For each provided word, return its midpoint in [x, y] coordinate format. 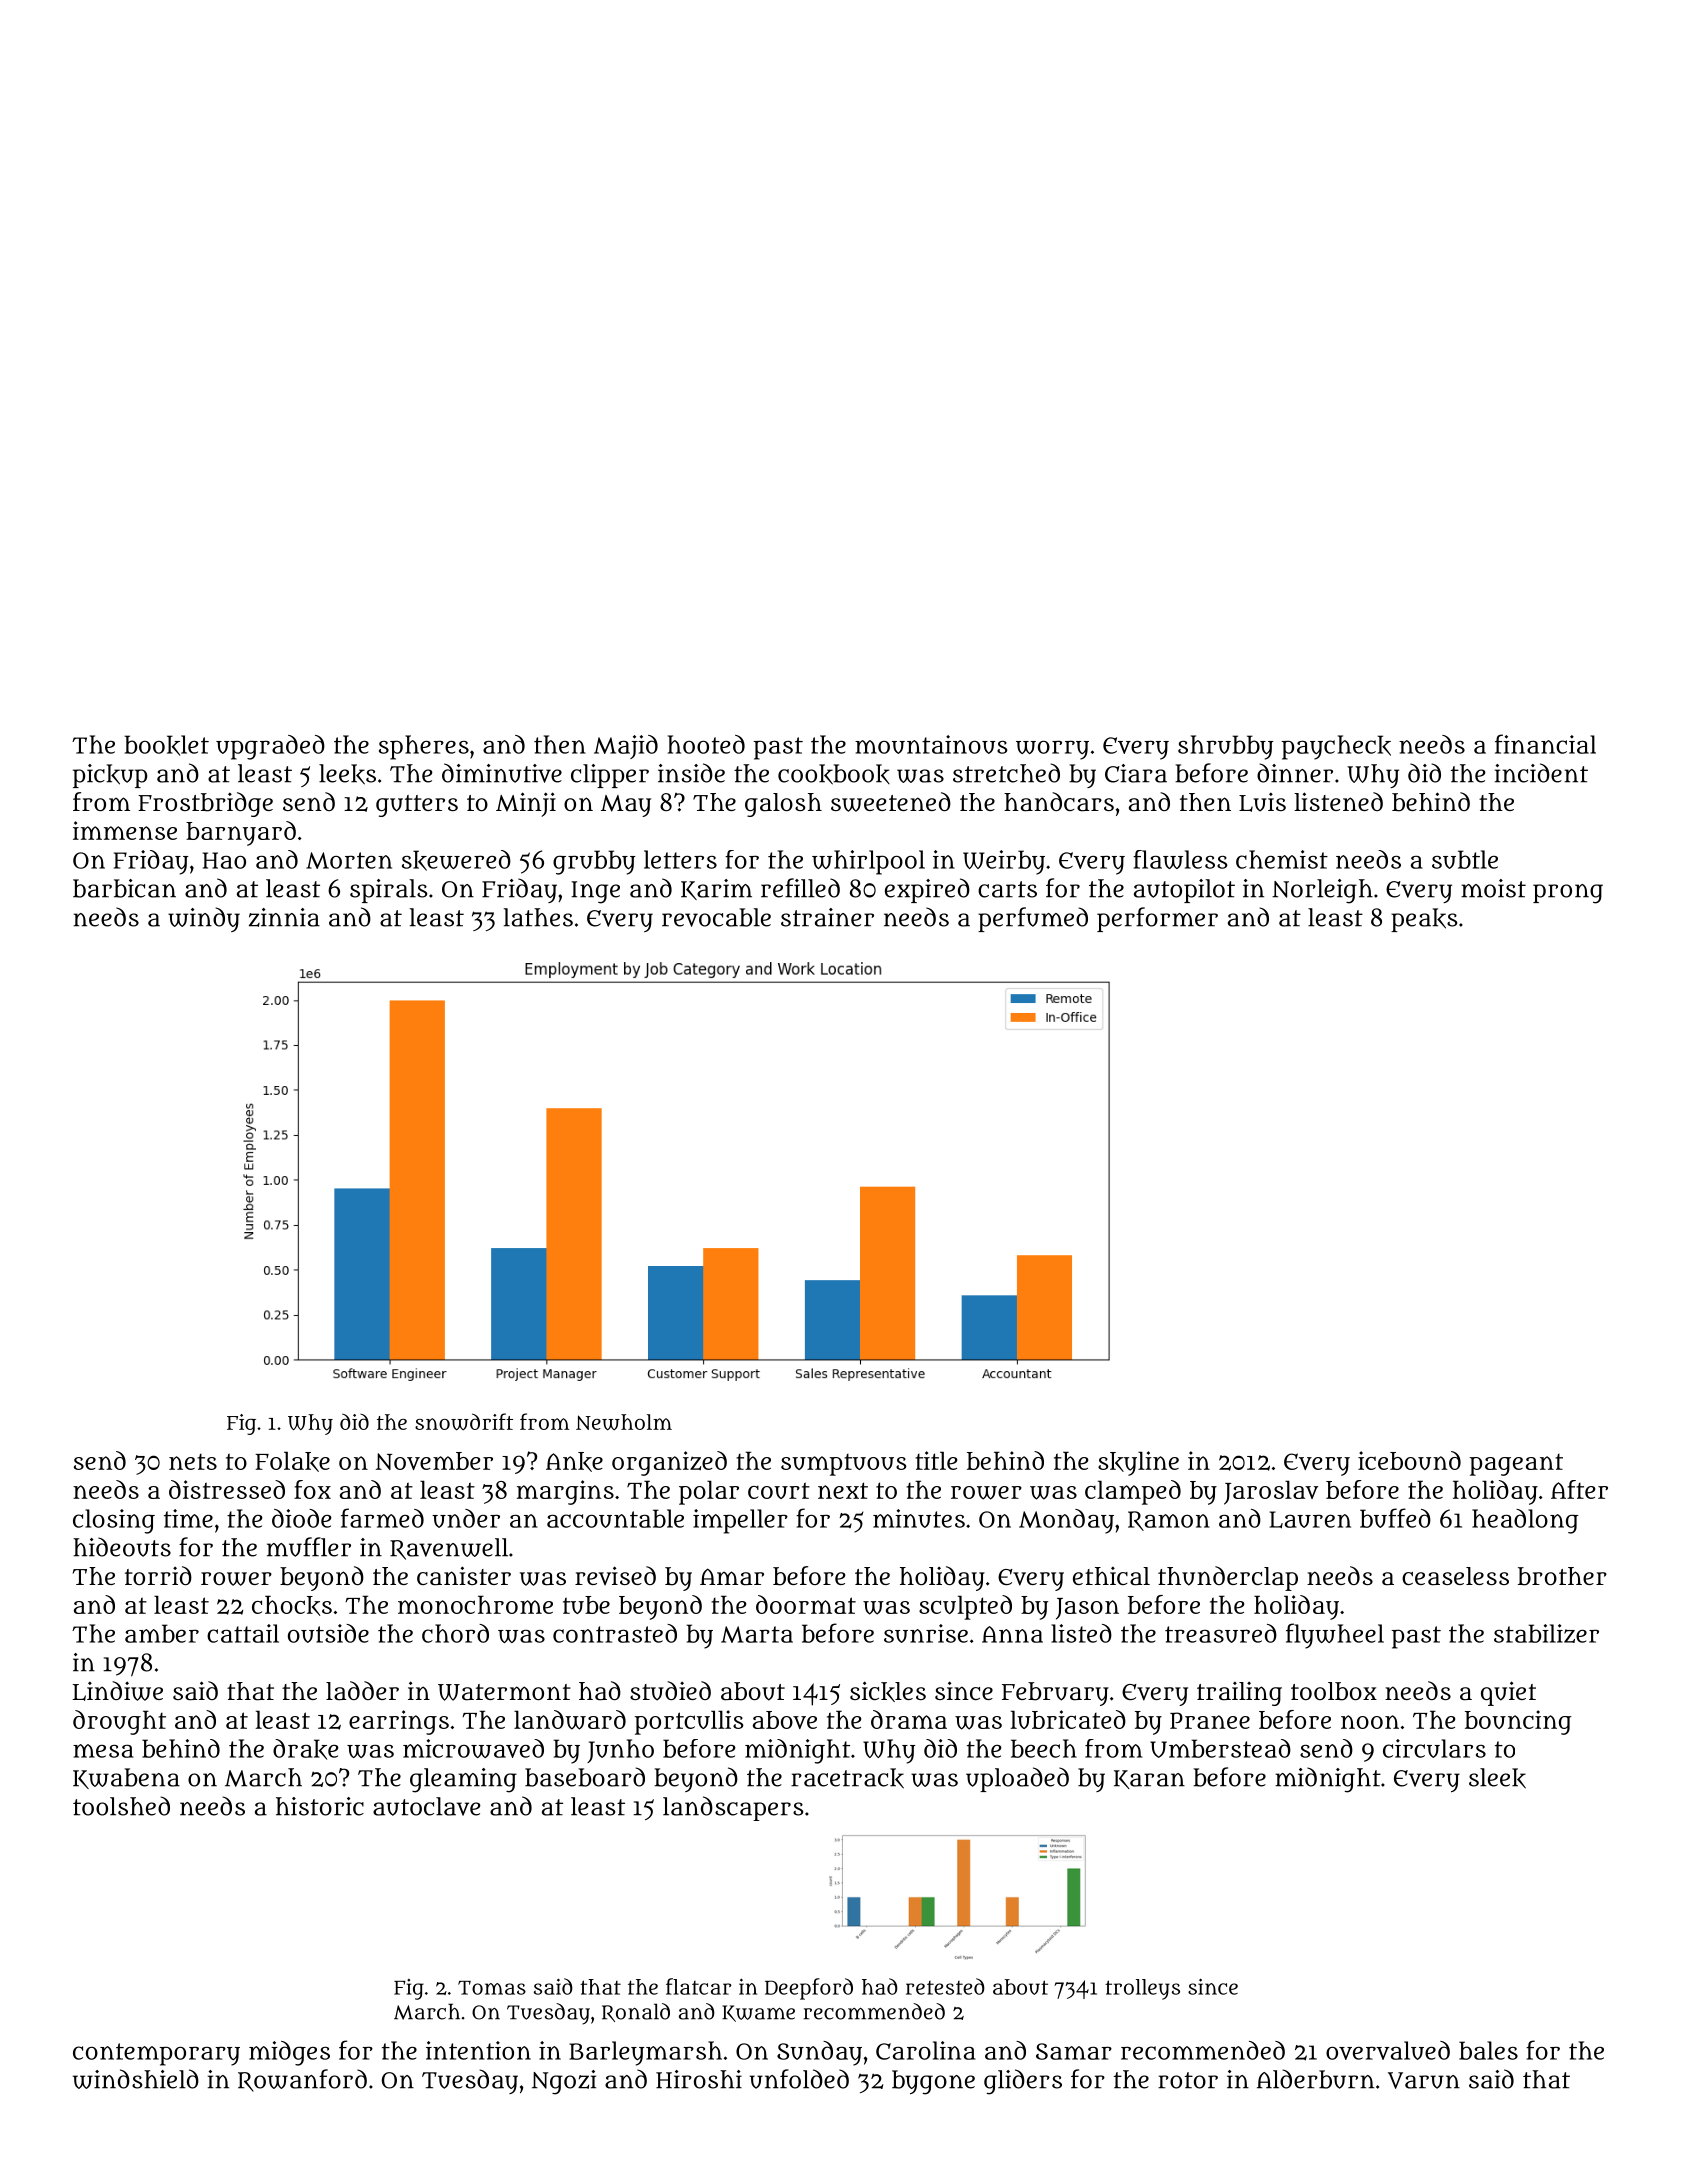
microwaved [473, 1748]
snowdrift [464, 1422]
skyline [1138, 1463]
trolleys [1142, 1989]
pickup [110, 776]
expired [927, 890]
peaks [1424, 920]
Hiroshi [699, 2079]
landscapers [733, 1808]
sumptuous [844, 1465]
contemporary [156, 2054]
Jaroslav [1271, 1492]
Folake [292, 1461]
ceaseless [1455, 1576]
